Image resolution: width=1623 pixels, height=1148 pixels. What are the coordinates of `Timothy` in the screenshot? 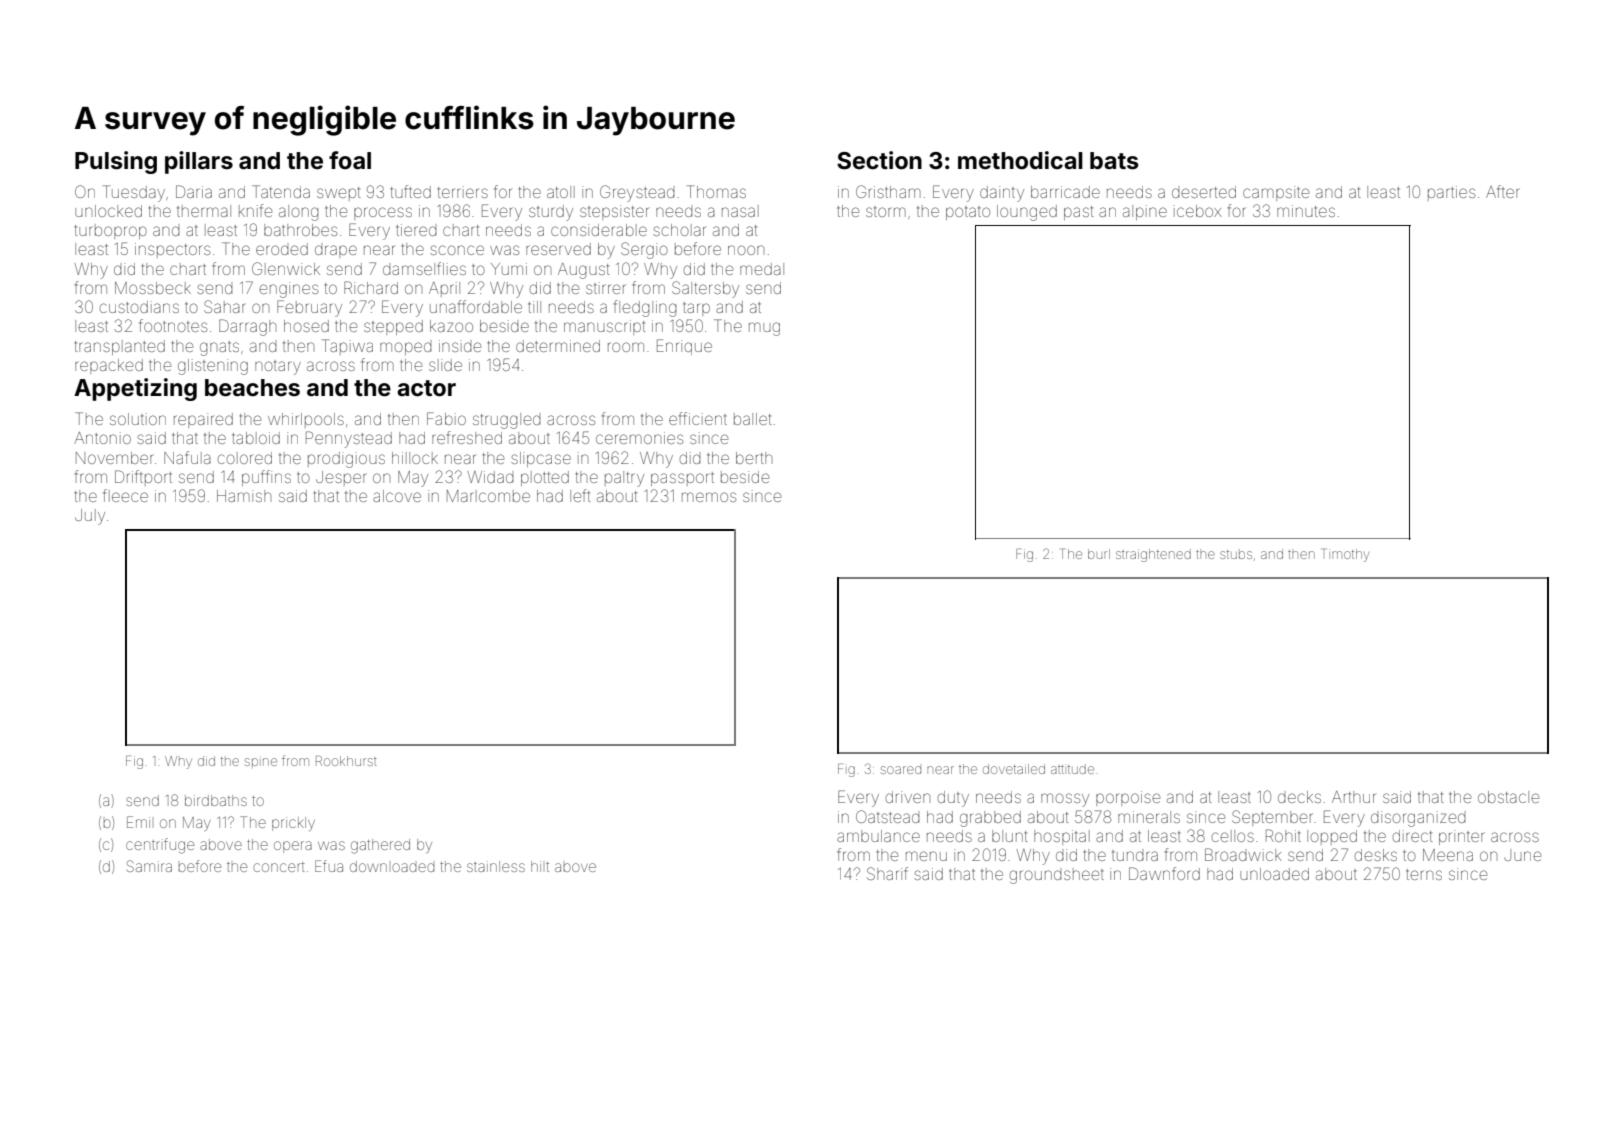 It's located at (1346, 555).
